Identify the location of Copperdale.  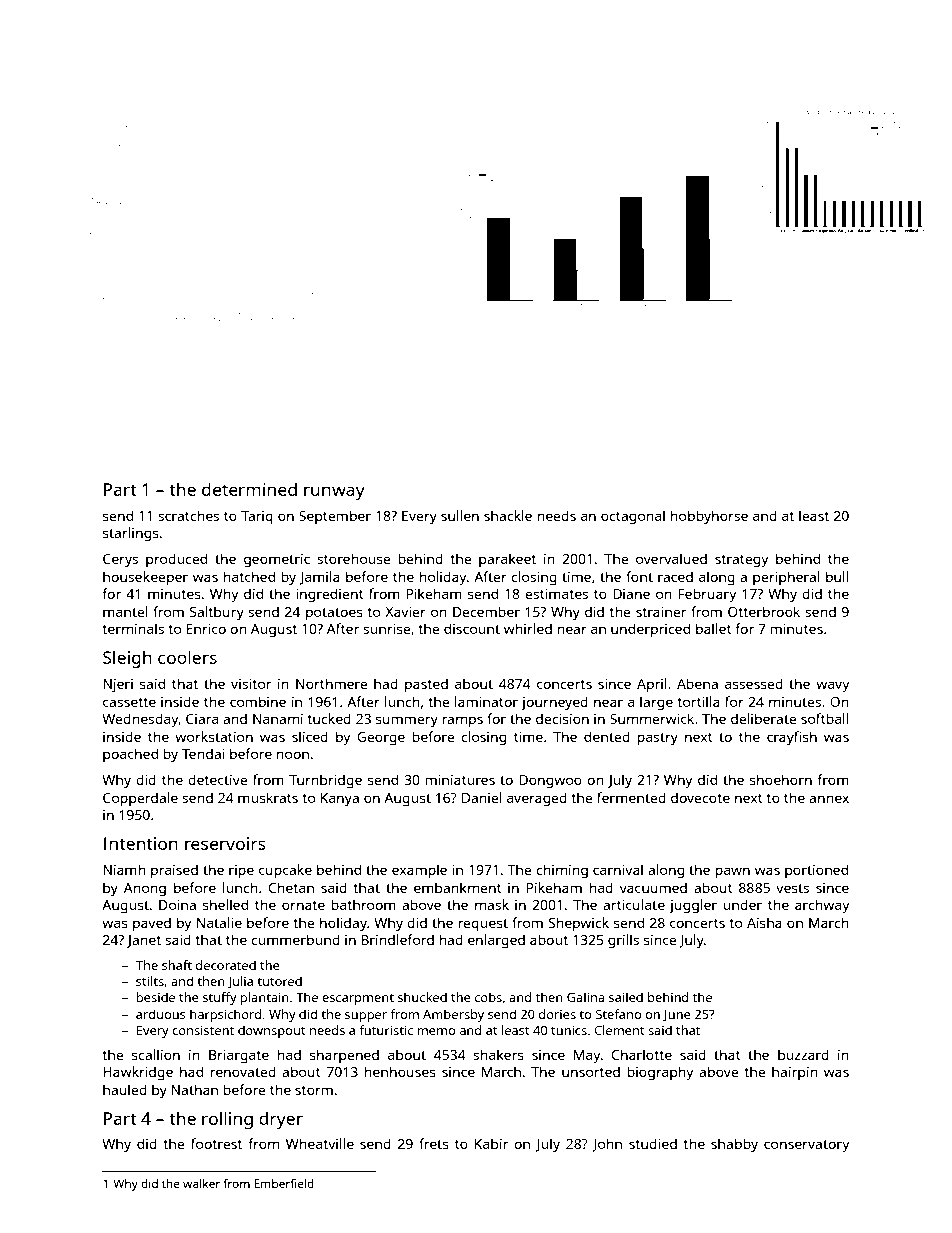
(140, 799).
